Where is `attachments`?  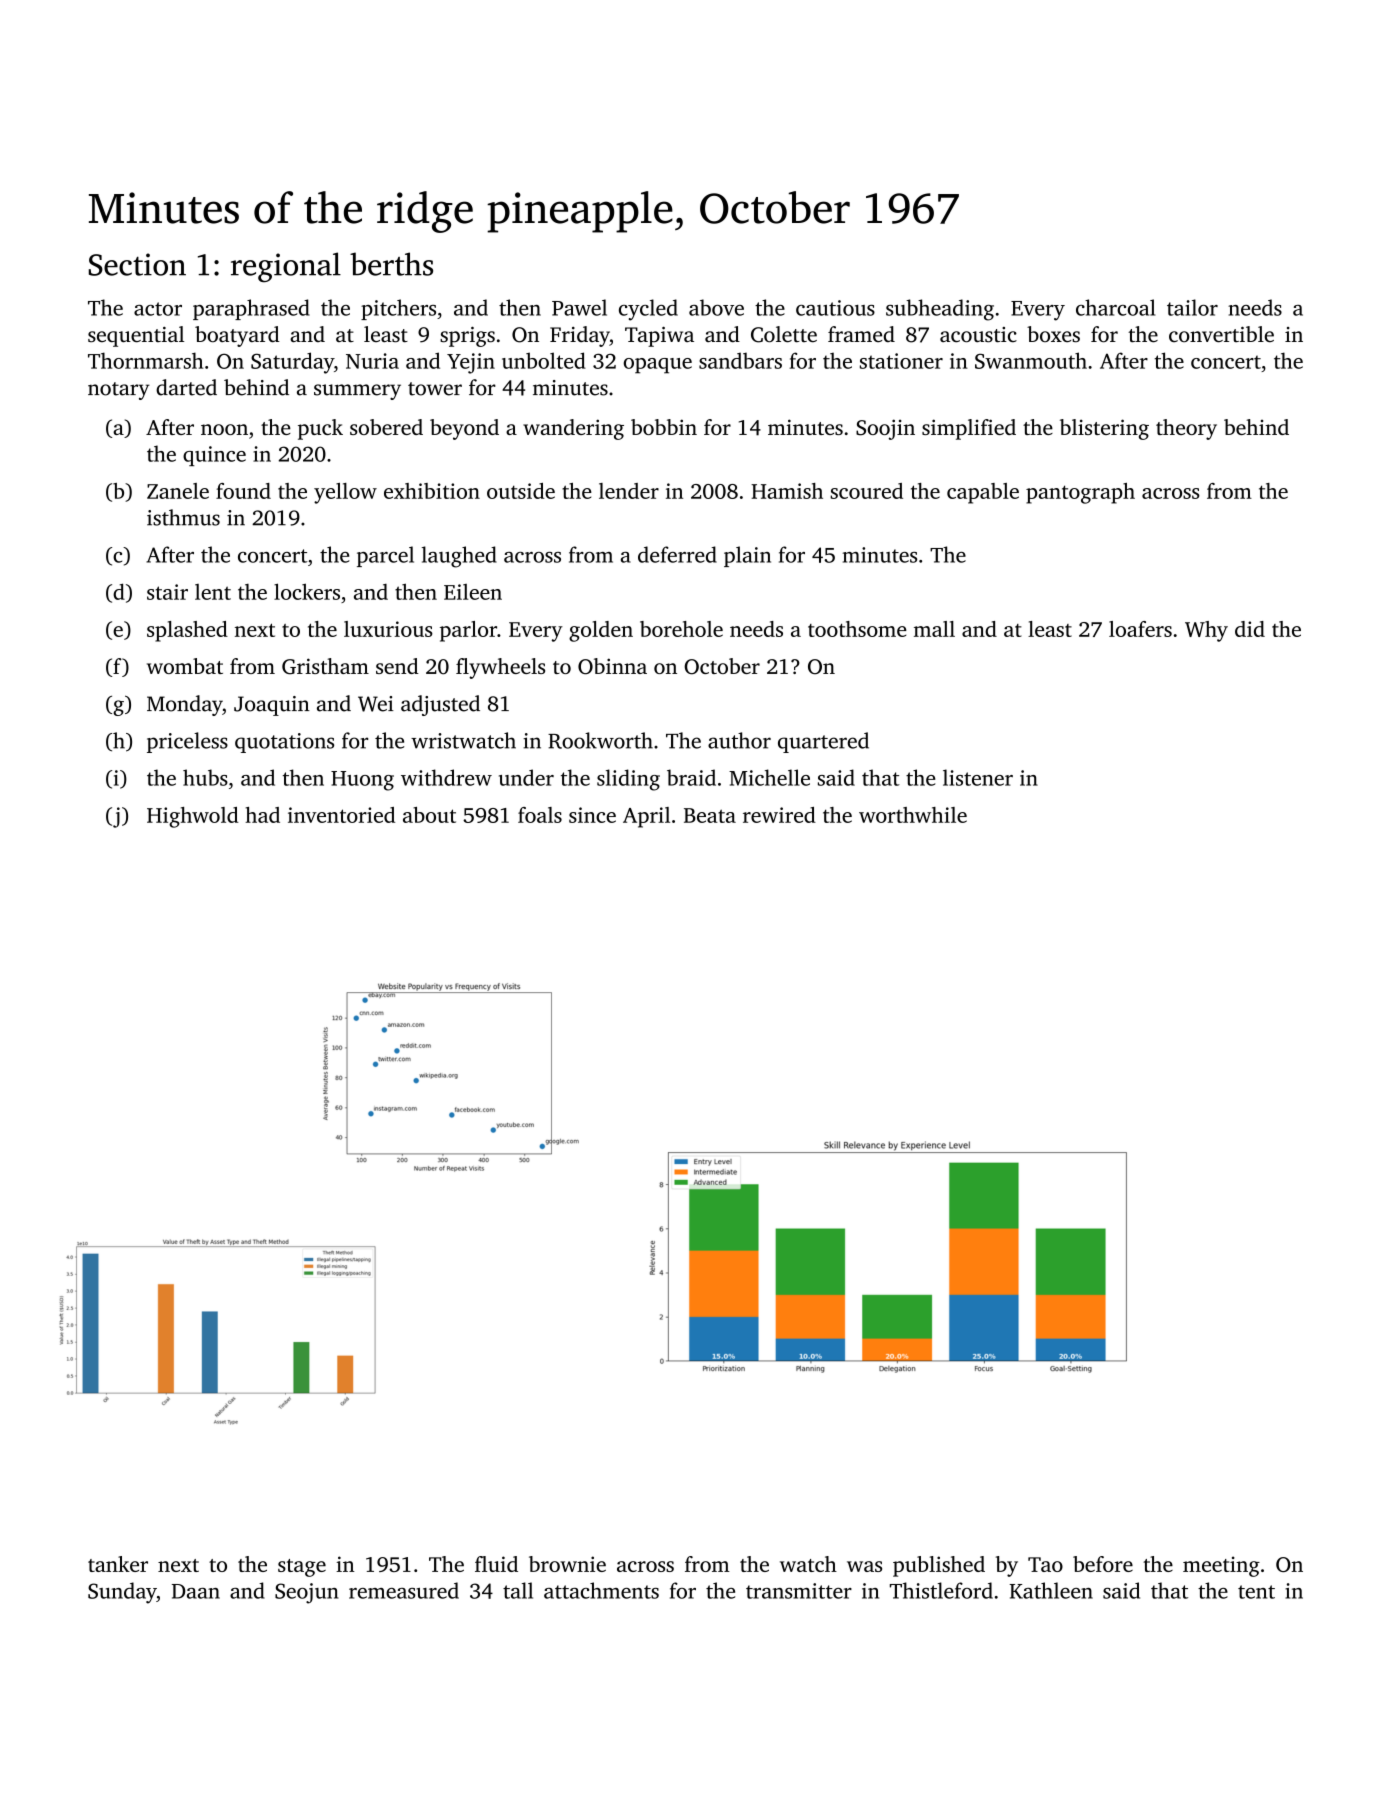 attachments is located at coordinates (601, 1590).
